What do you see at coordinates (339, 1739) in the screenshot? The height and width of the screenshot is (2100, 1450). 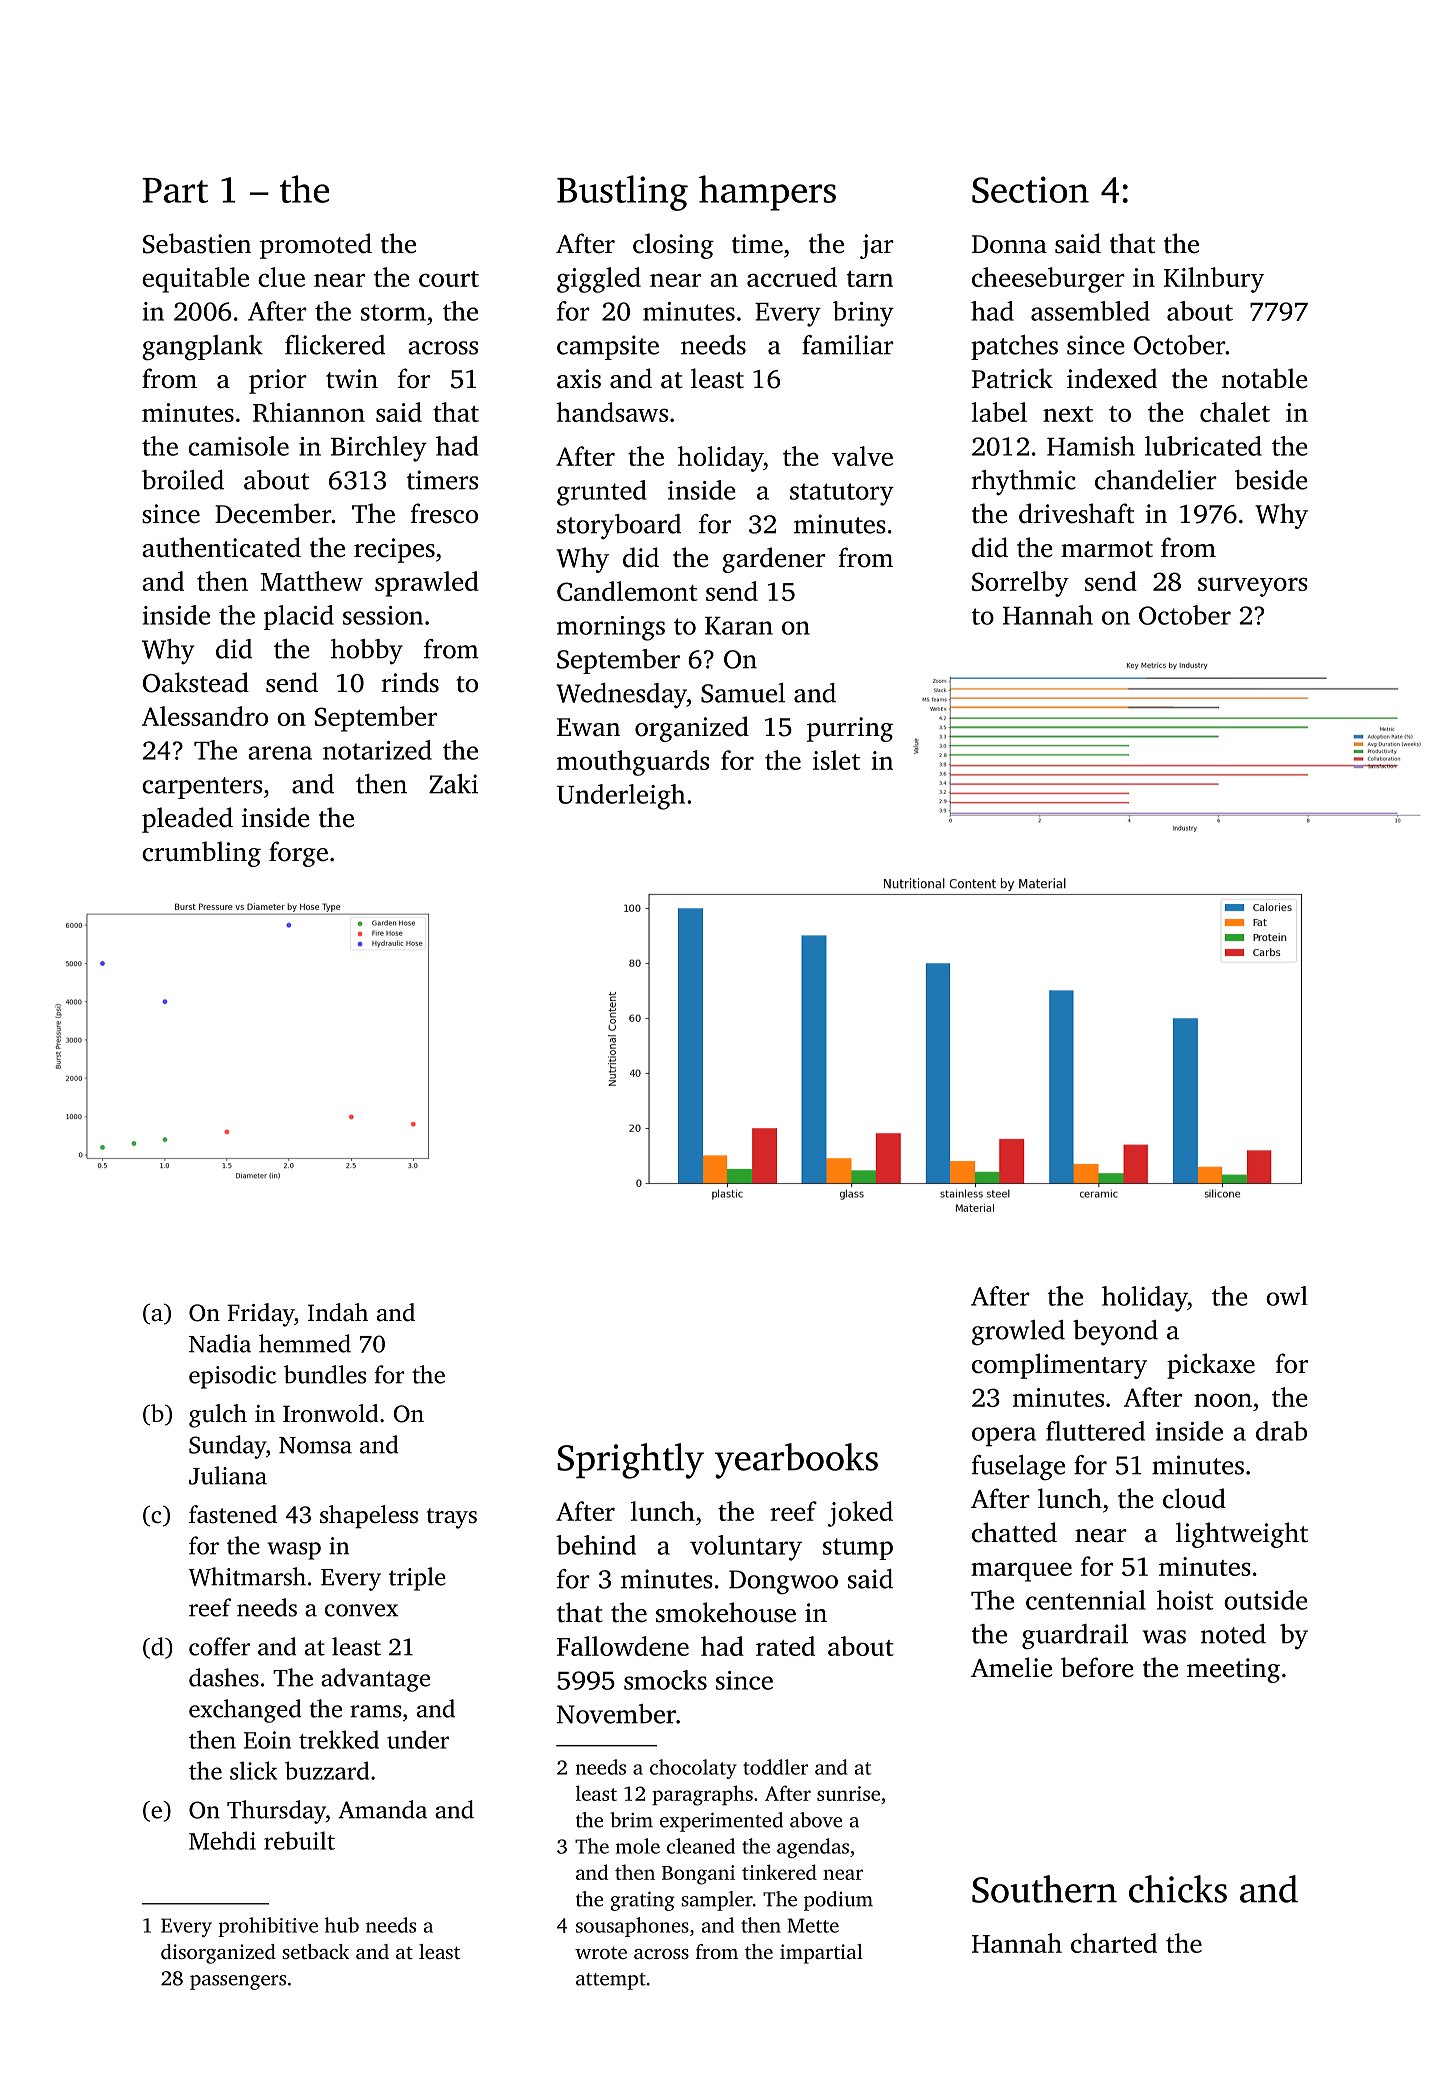 I see `trekked` at bounding box center [339, 1739].
